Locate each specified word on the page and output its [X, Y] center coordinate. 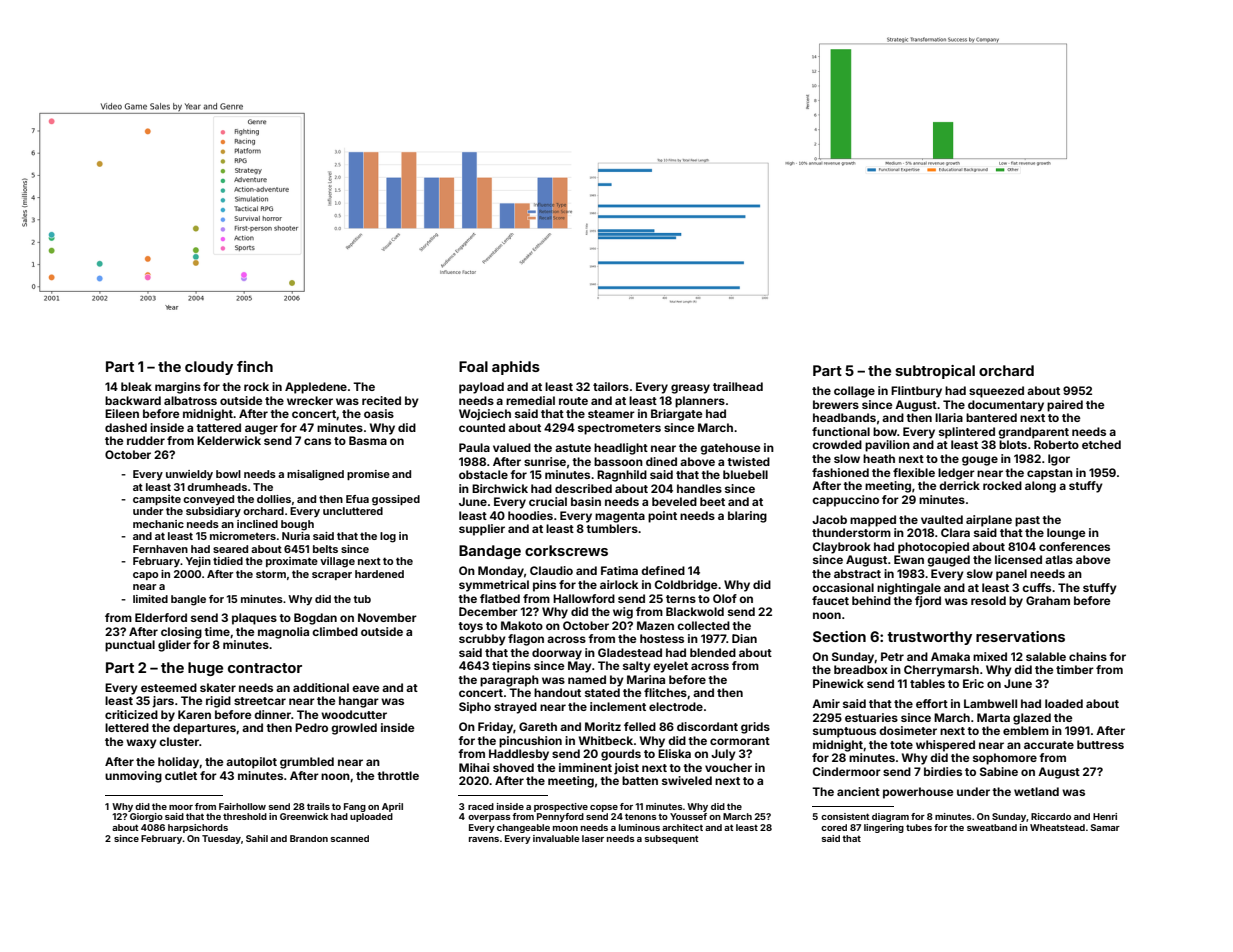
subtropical [935, 372]
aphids [516, 368]
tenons [641, 816]
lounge [1066, 534]
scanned [350, 838]
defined [663, 570]
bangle [188, 600]
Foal [473, 366]
